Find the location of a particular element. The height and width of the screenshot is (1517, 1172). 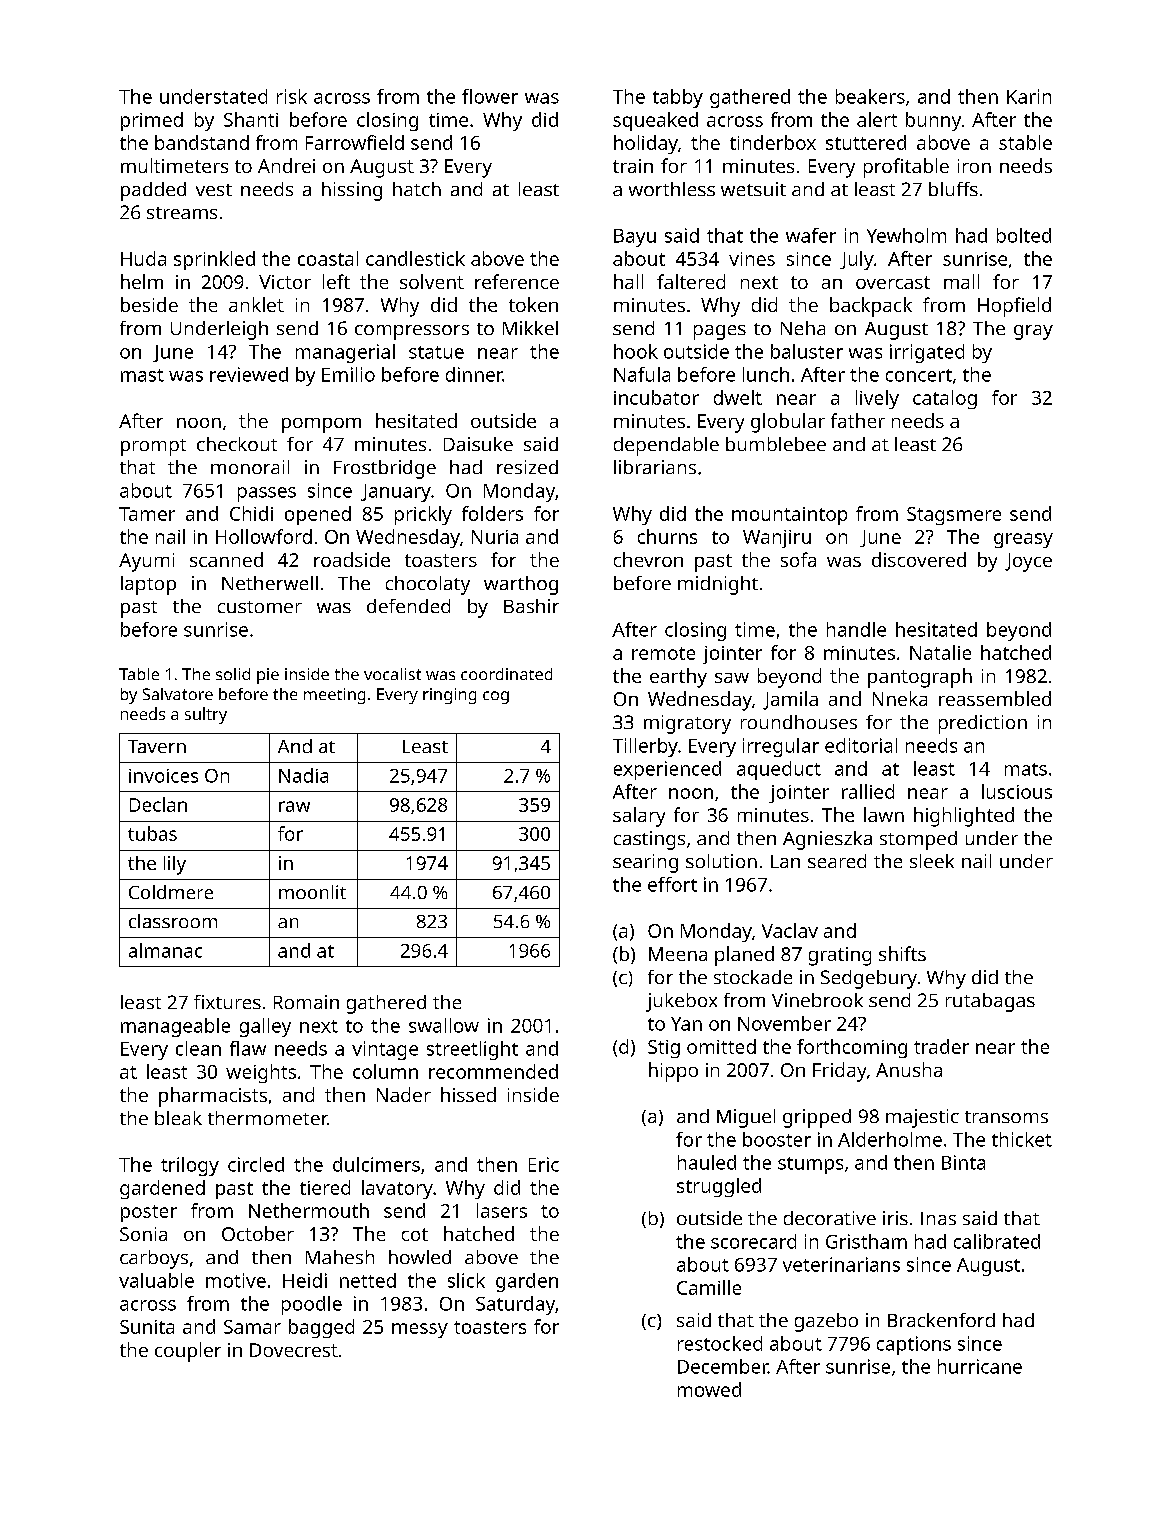

seared is located at coordinates (837, 861).
